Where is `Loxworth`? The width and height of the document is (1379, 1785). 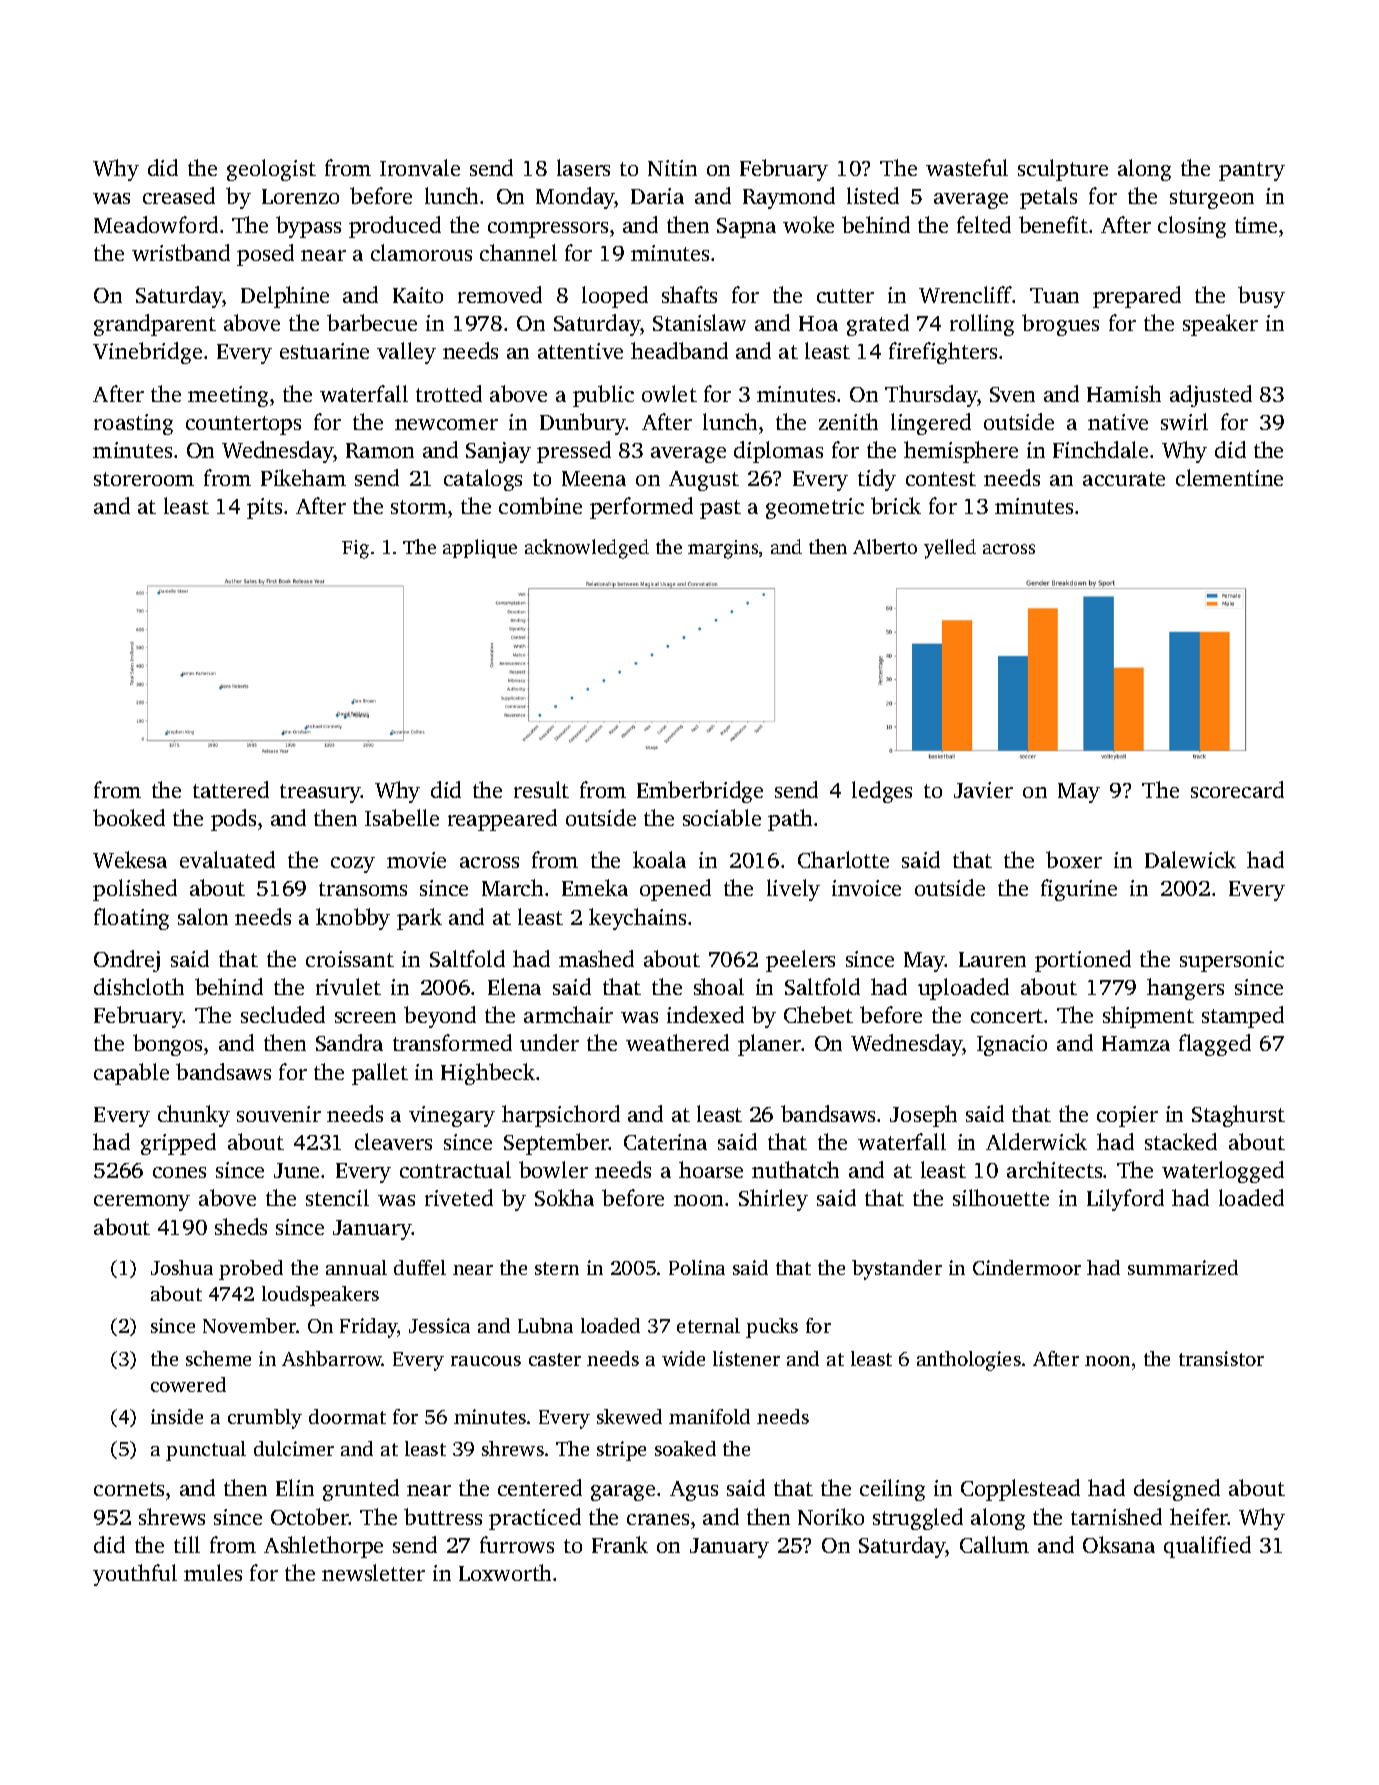
Loxworth is located at coordinates (505, 1572).
